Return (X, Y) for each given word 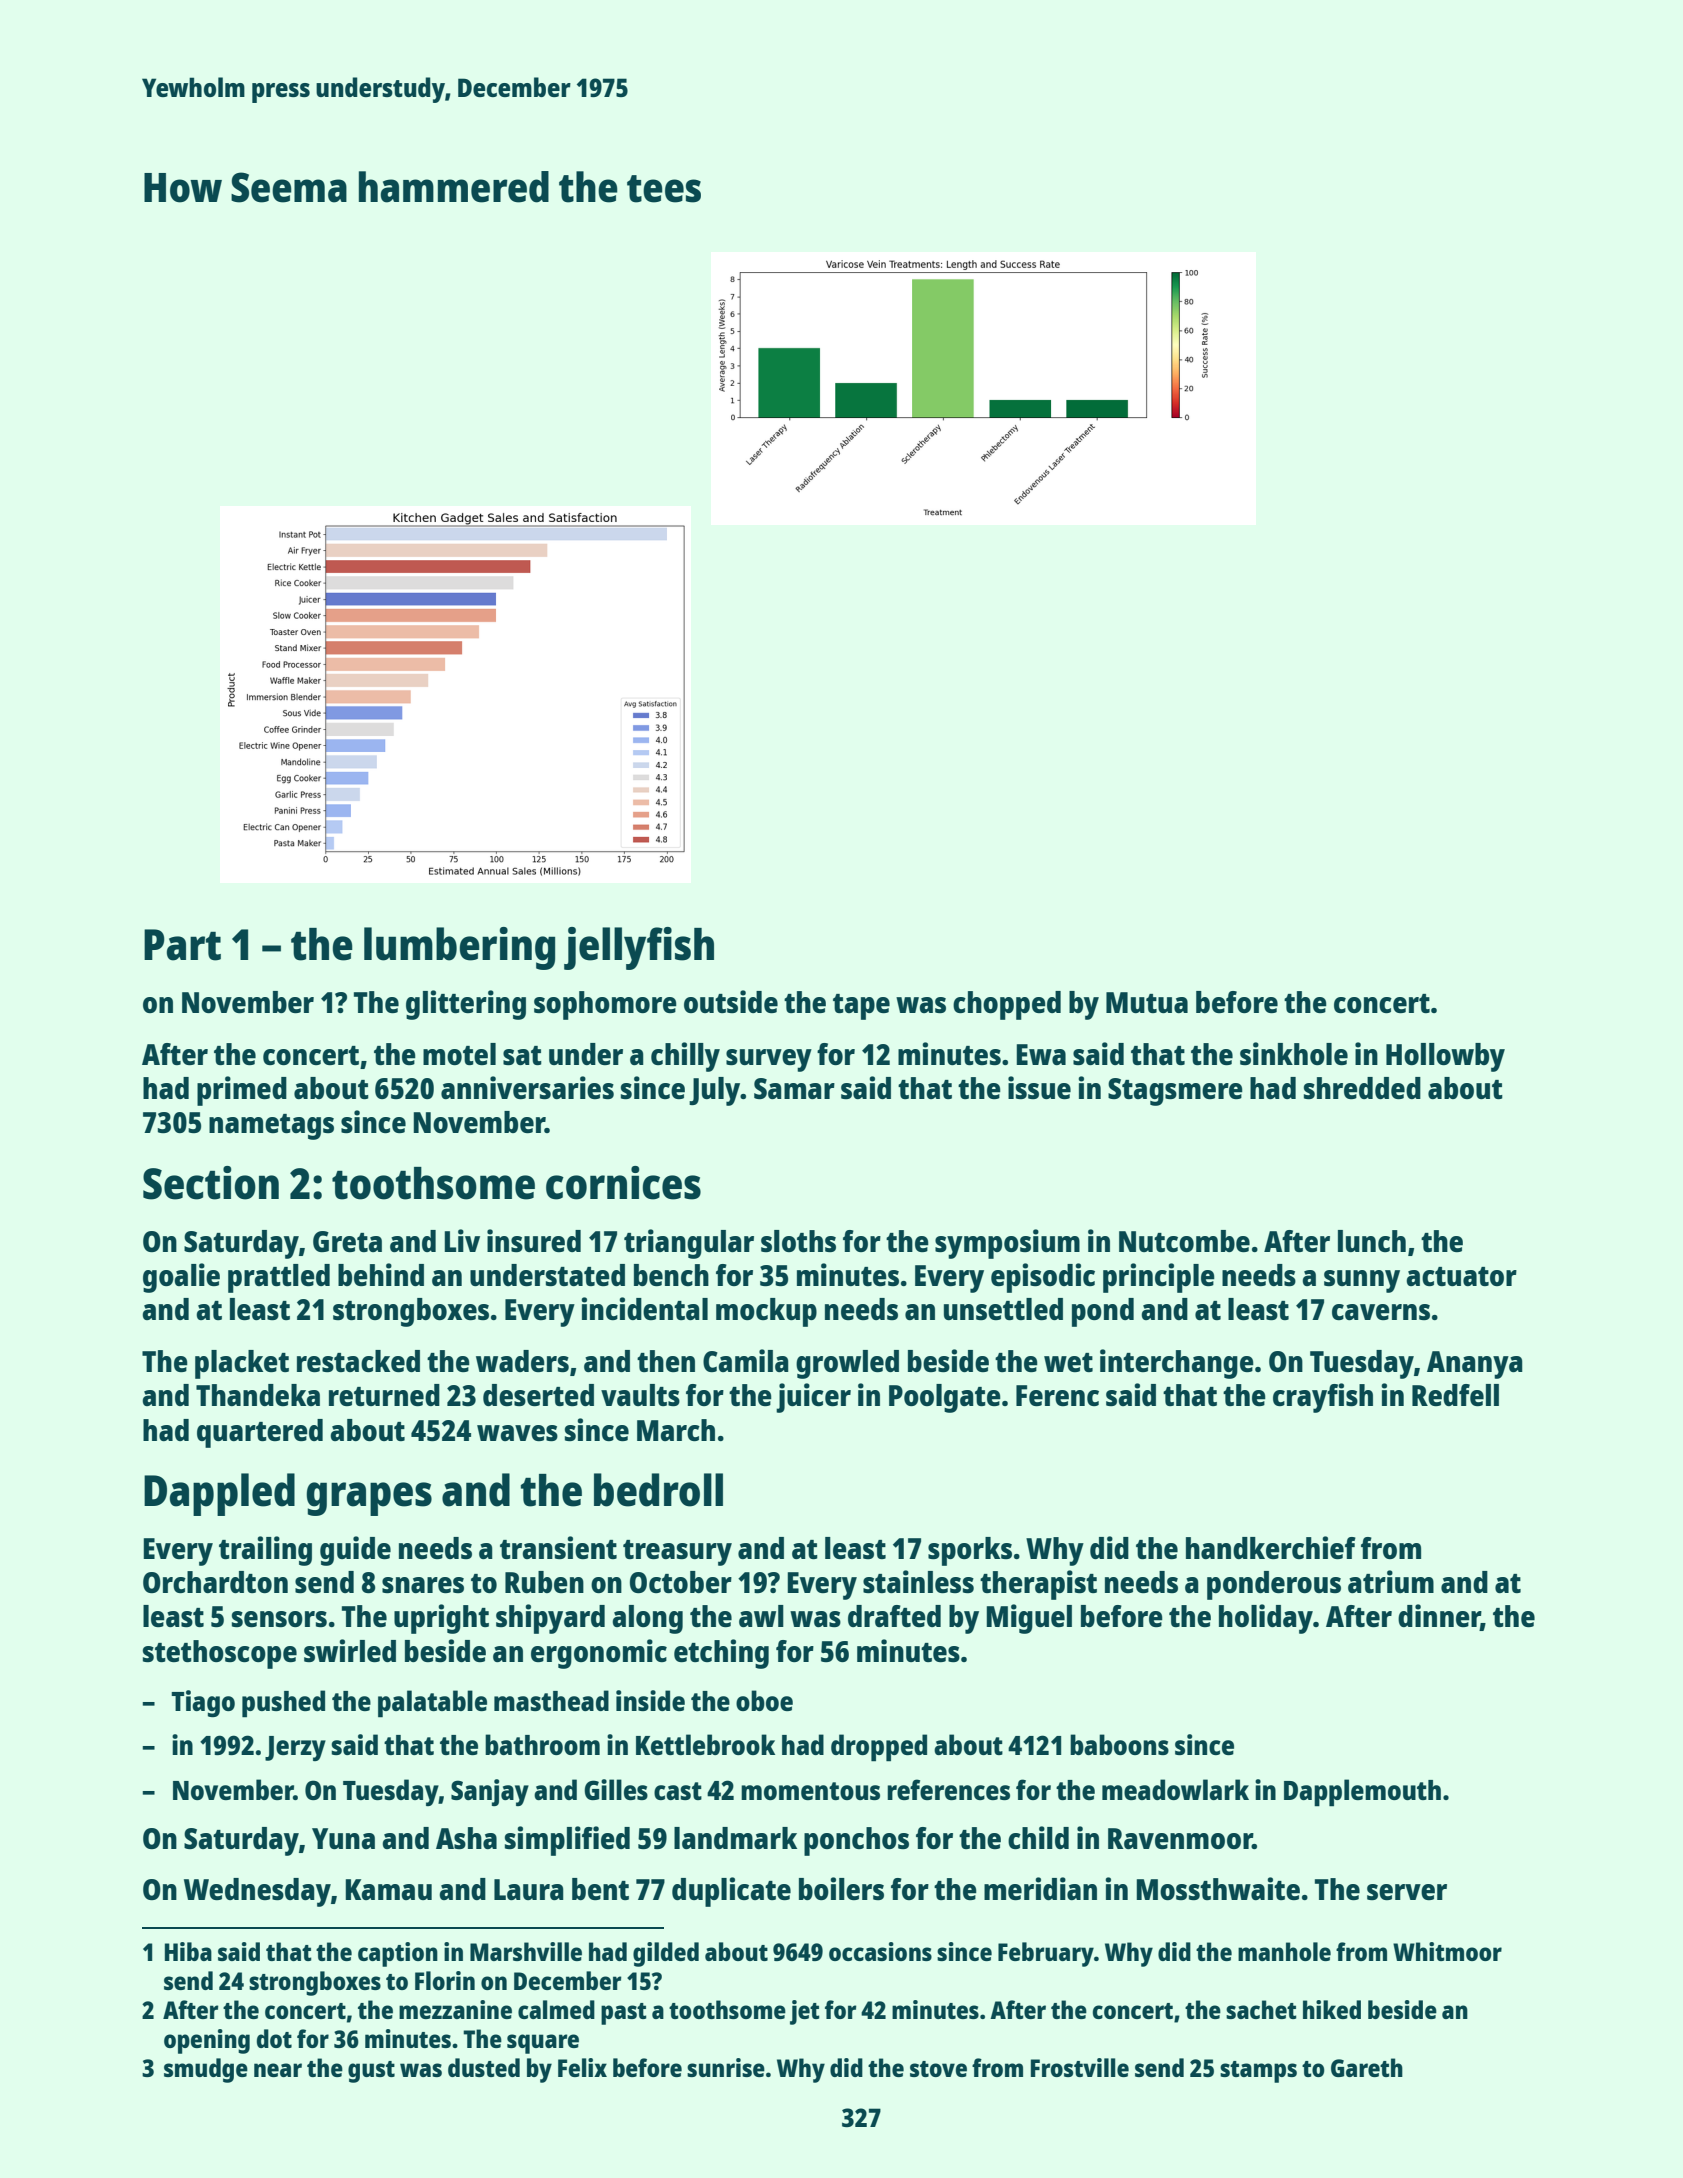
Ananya (1475, 1365)
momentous (810, 1791)
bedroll (658, 1490)
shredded (1362, 1088)
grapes (369, 1499)
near (278, 2070)
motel (459, 1054)
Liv (462, 1240)
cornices (623, 1183)
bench (671, 1275)
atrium (1391, 1581)
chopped (1007, 1005)
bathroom (542, 1744)
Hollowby (1445, 1057)
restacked (358, 1361)
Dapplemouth (1362, 1793)
